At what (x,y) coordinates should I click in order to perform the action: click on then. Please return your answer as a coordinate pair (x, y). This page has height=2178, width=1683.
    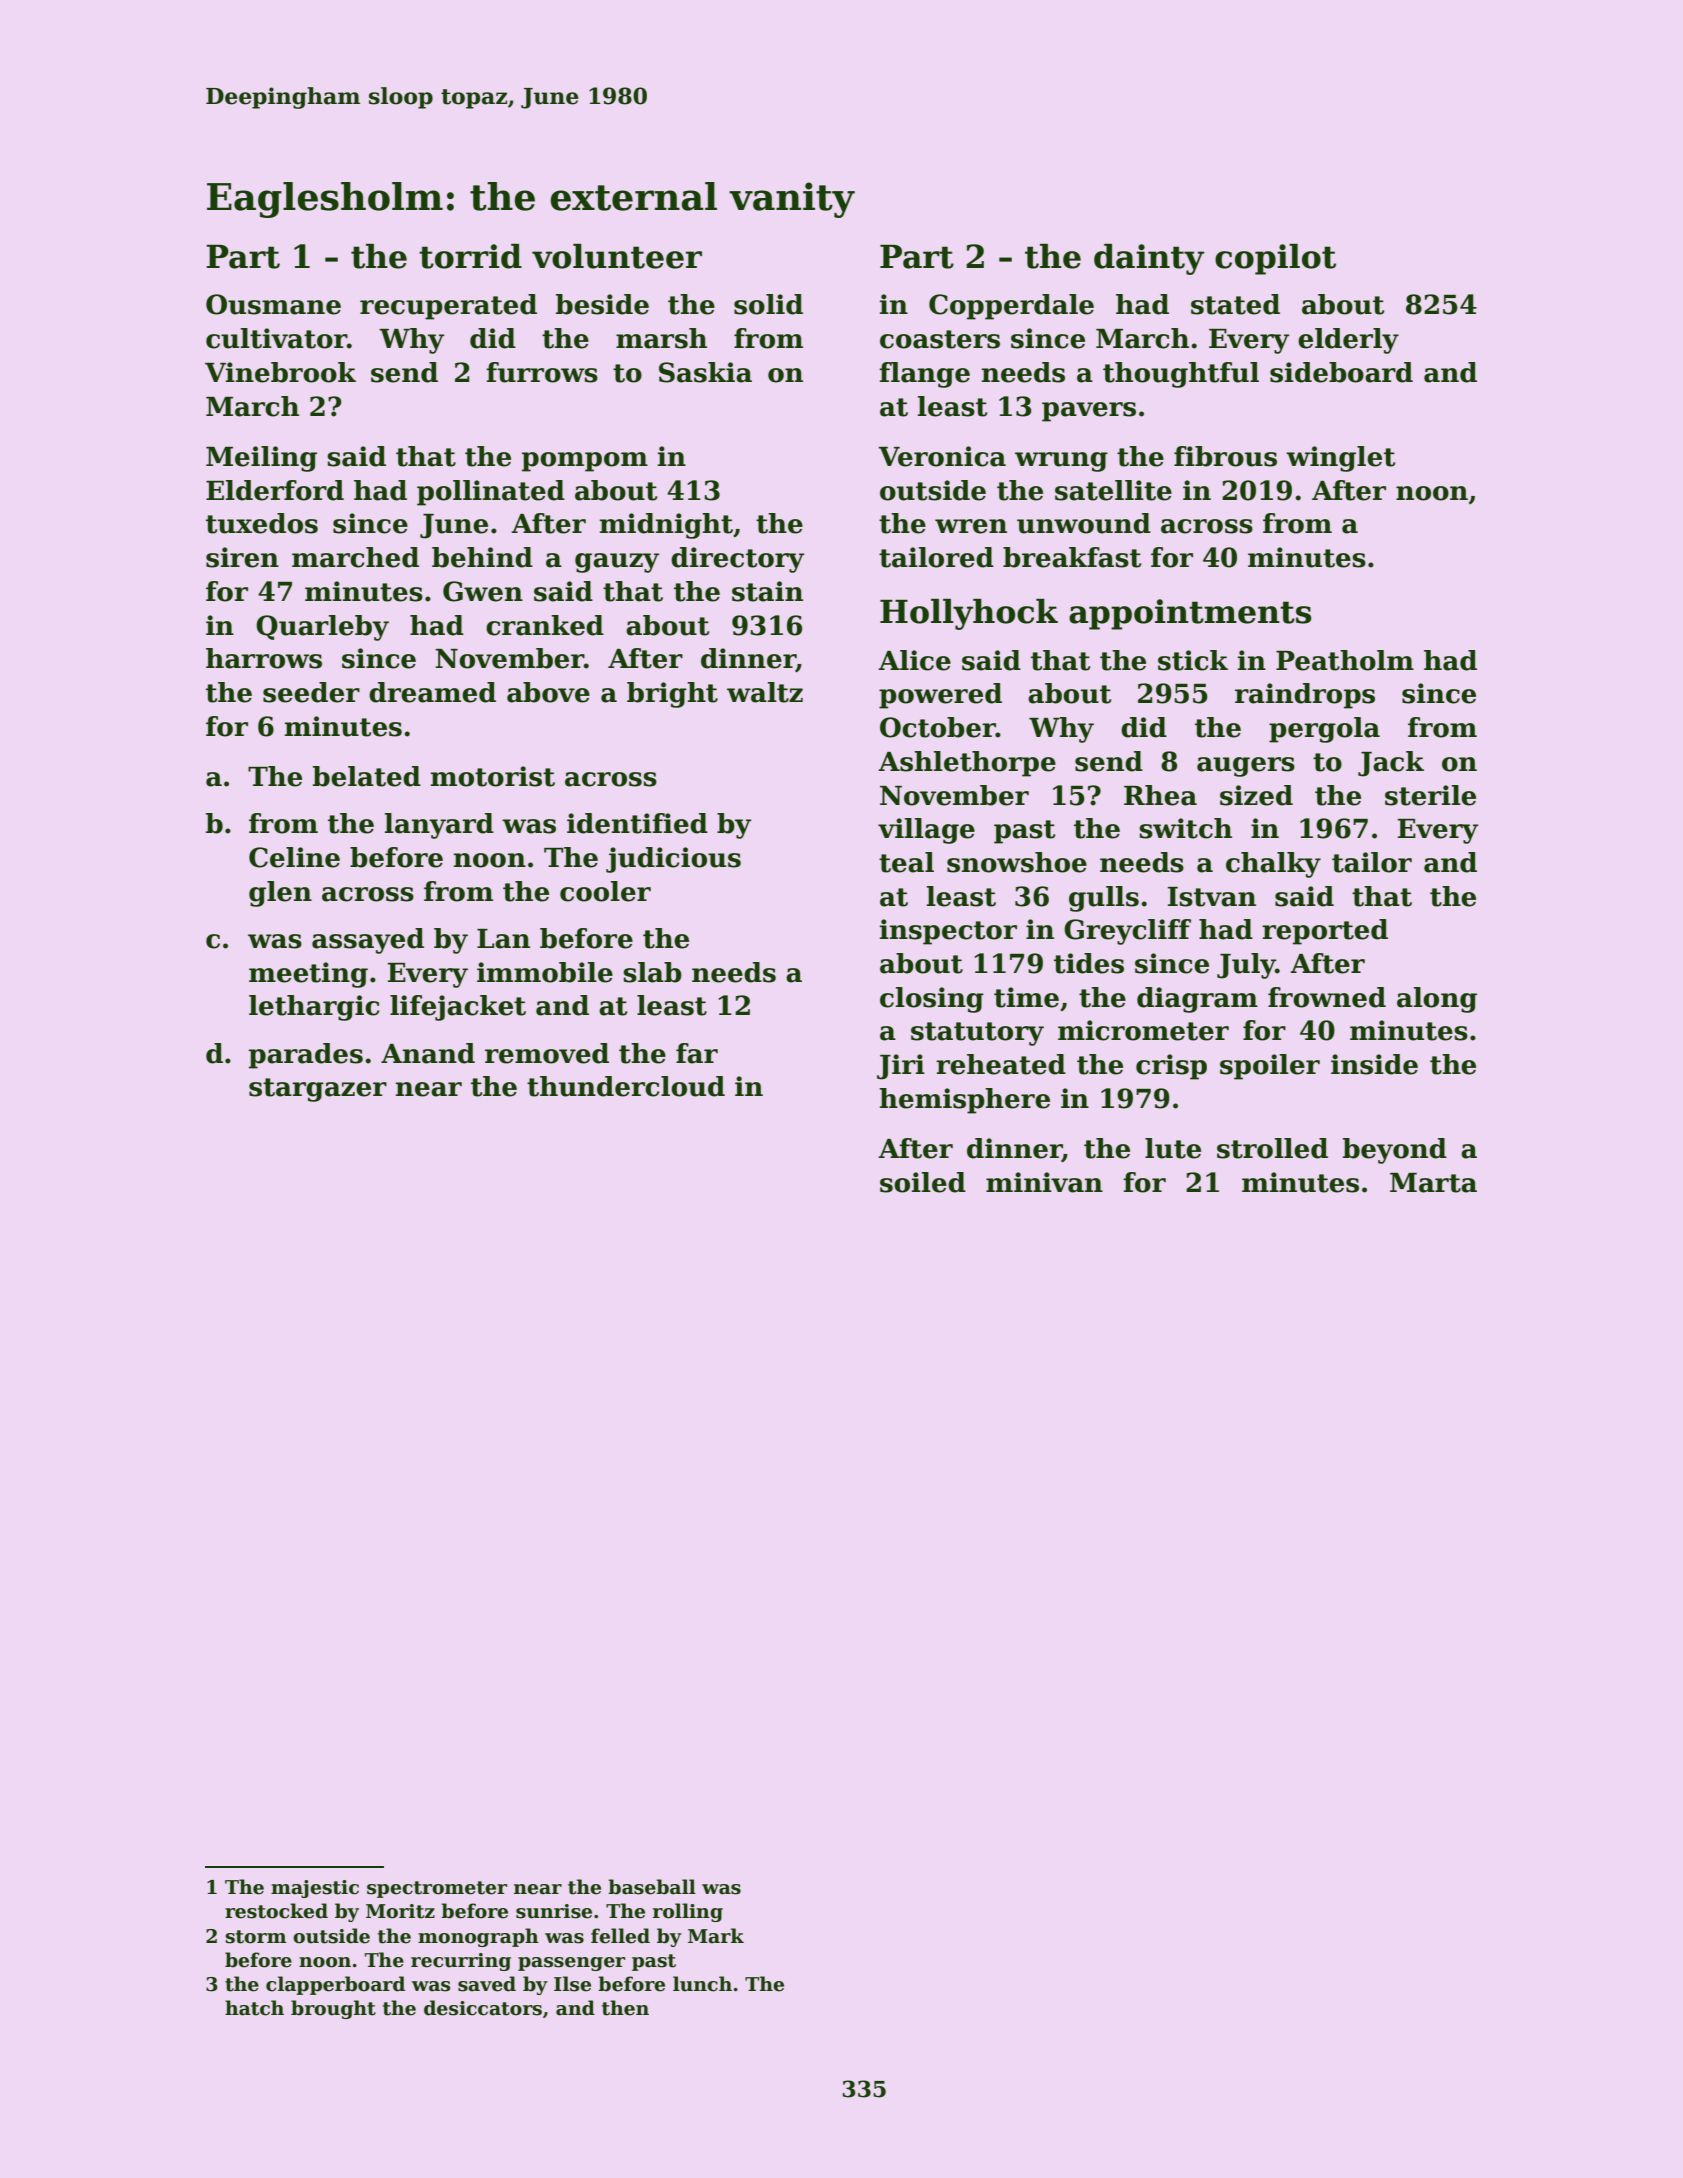
    Looking at the image, I should click on (625, 2008).
